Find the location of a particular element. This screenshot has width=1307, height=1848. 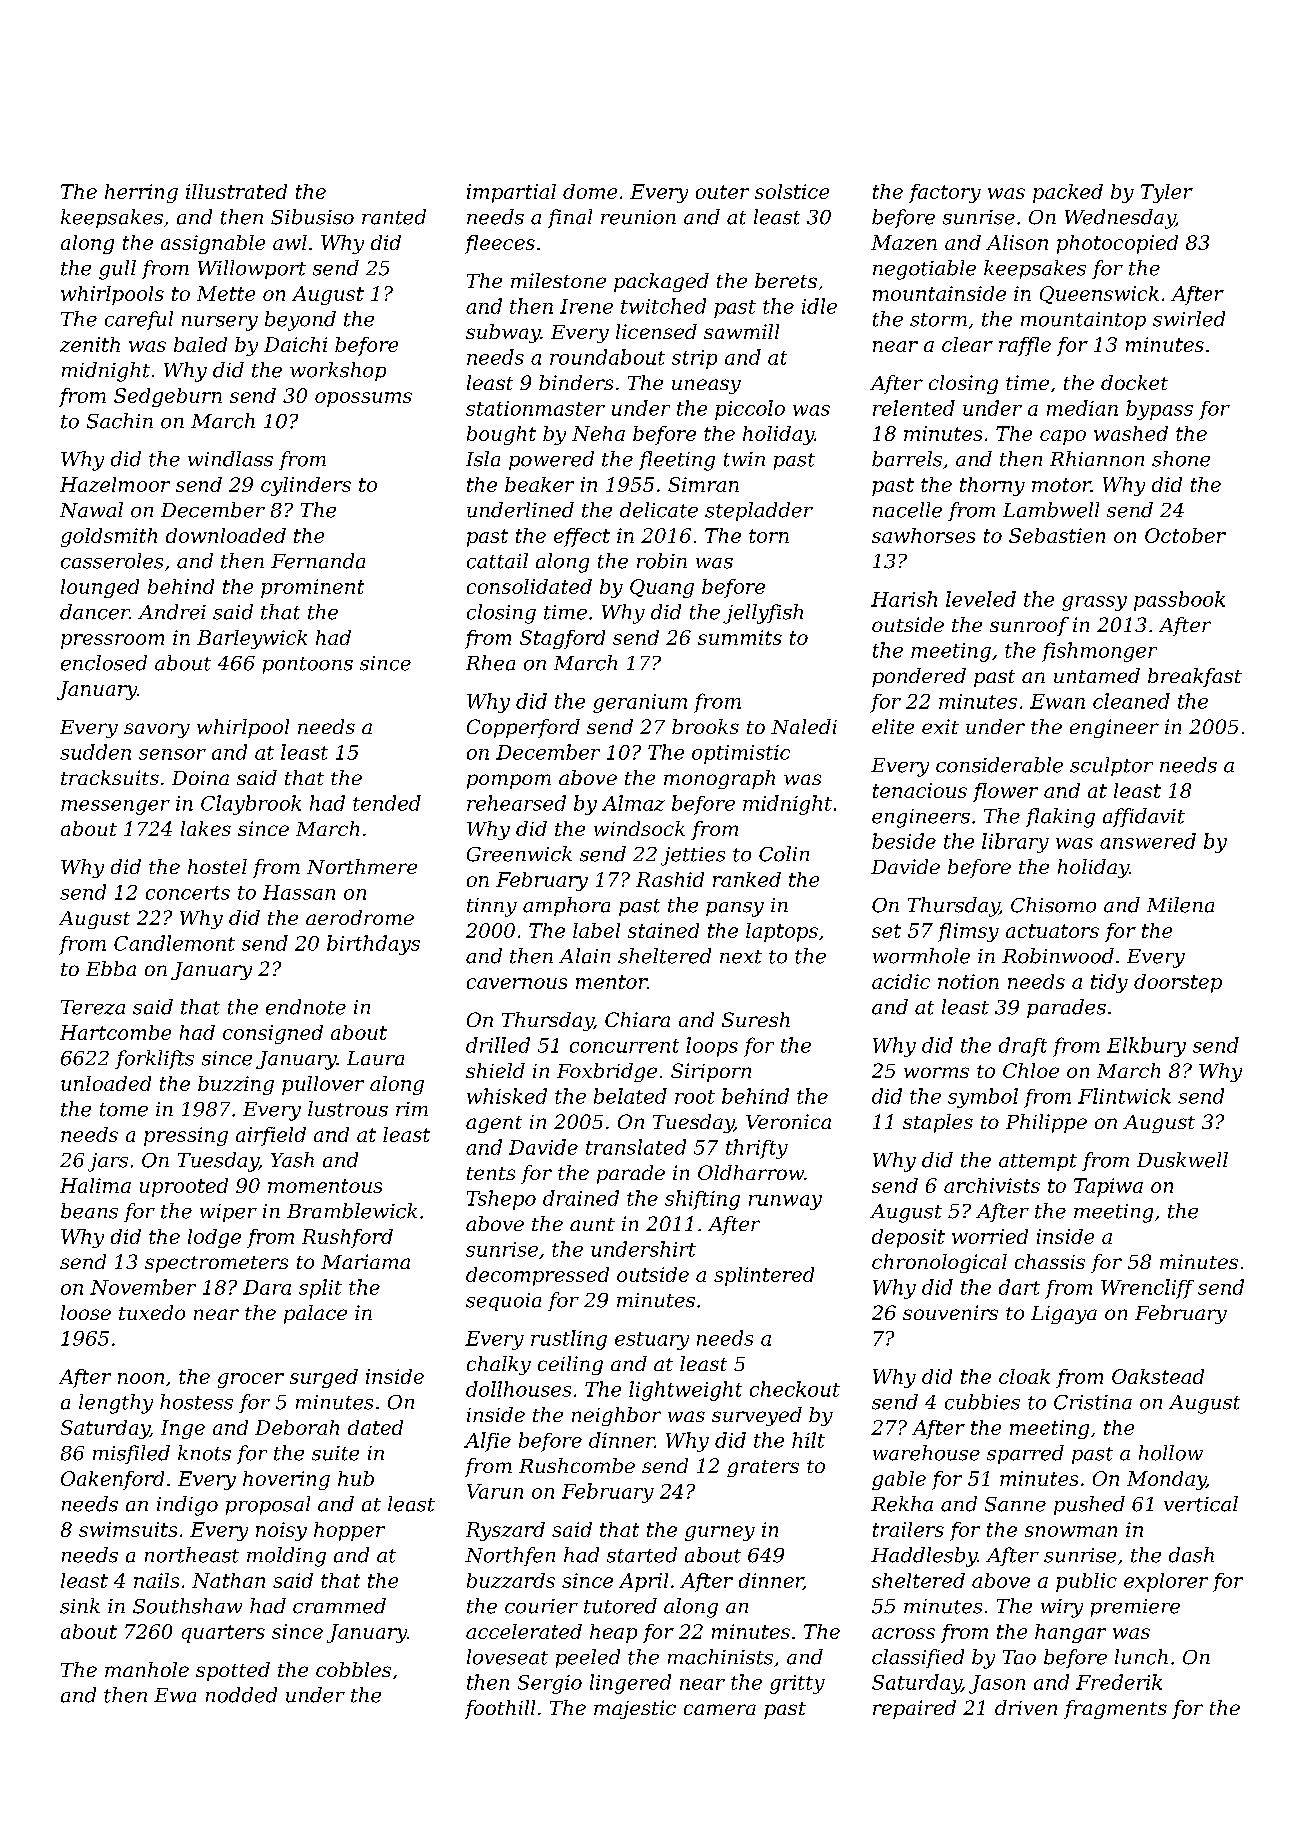

next is located at coordinates (741, 957).
